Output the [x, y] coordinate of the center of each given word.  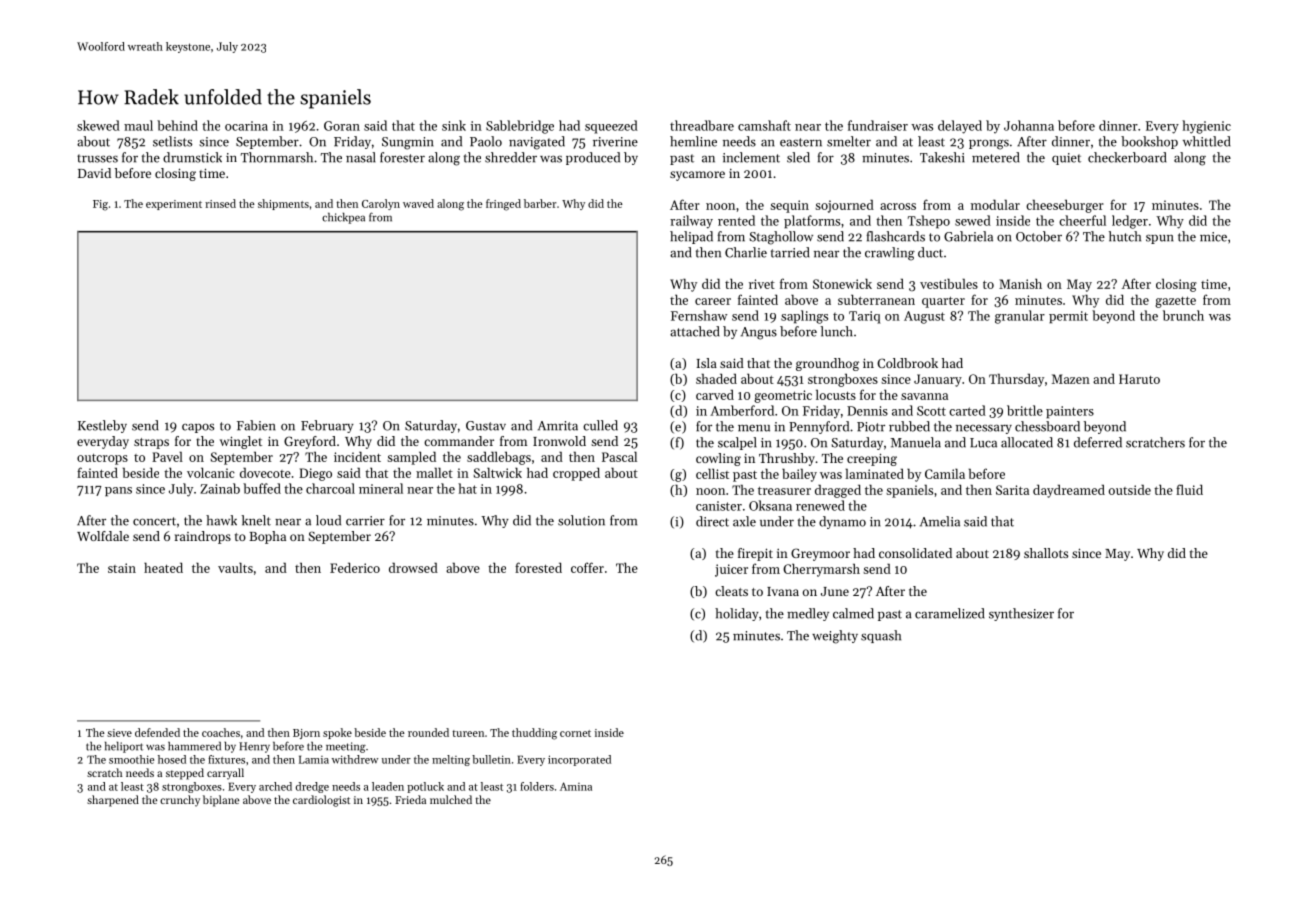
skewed [98, 125]
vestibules [949, 283]
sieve [119, 733]
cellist [712, 473]
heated [163, 567]
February [327, 426]
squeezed [611, 127]
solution [581, 520]
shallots [1046, 553]
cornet [575, 733]
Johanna [1029, 125]
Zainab [220, 488]
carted [967, 410]
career [713, 301]
